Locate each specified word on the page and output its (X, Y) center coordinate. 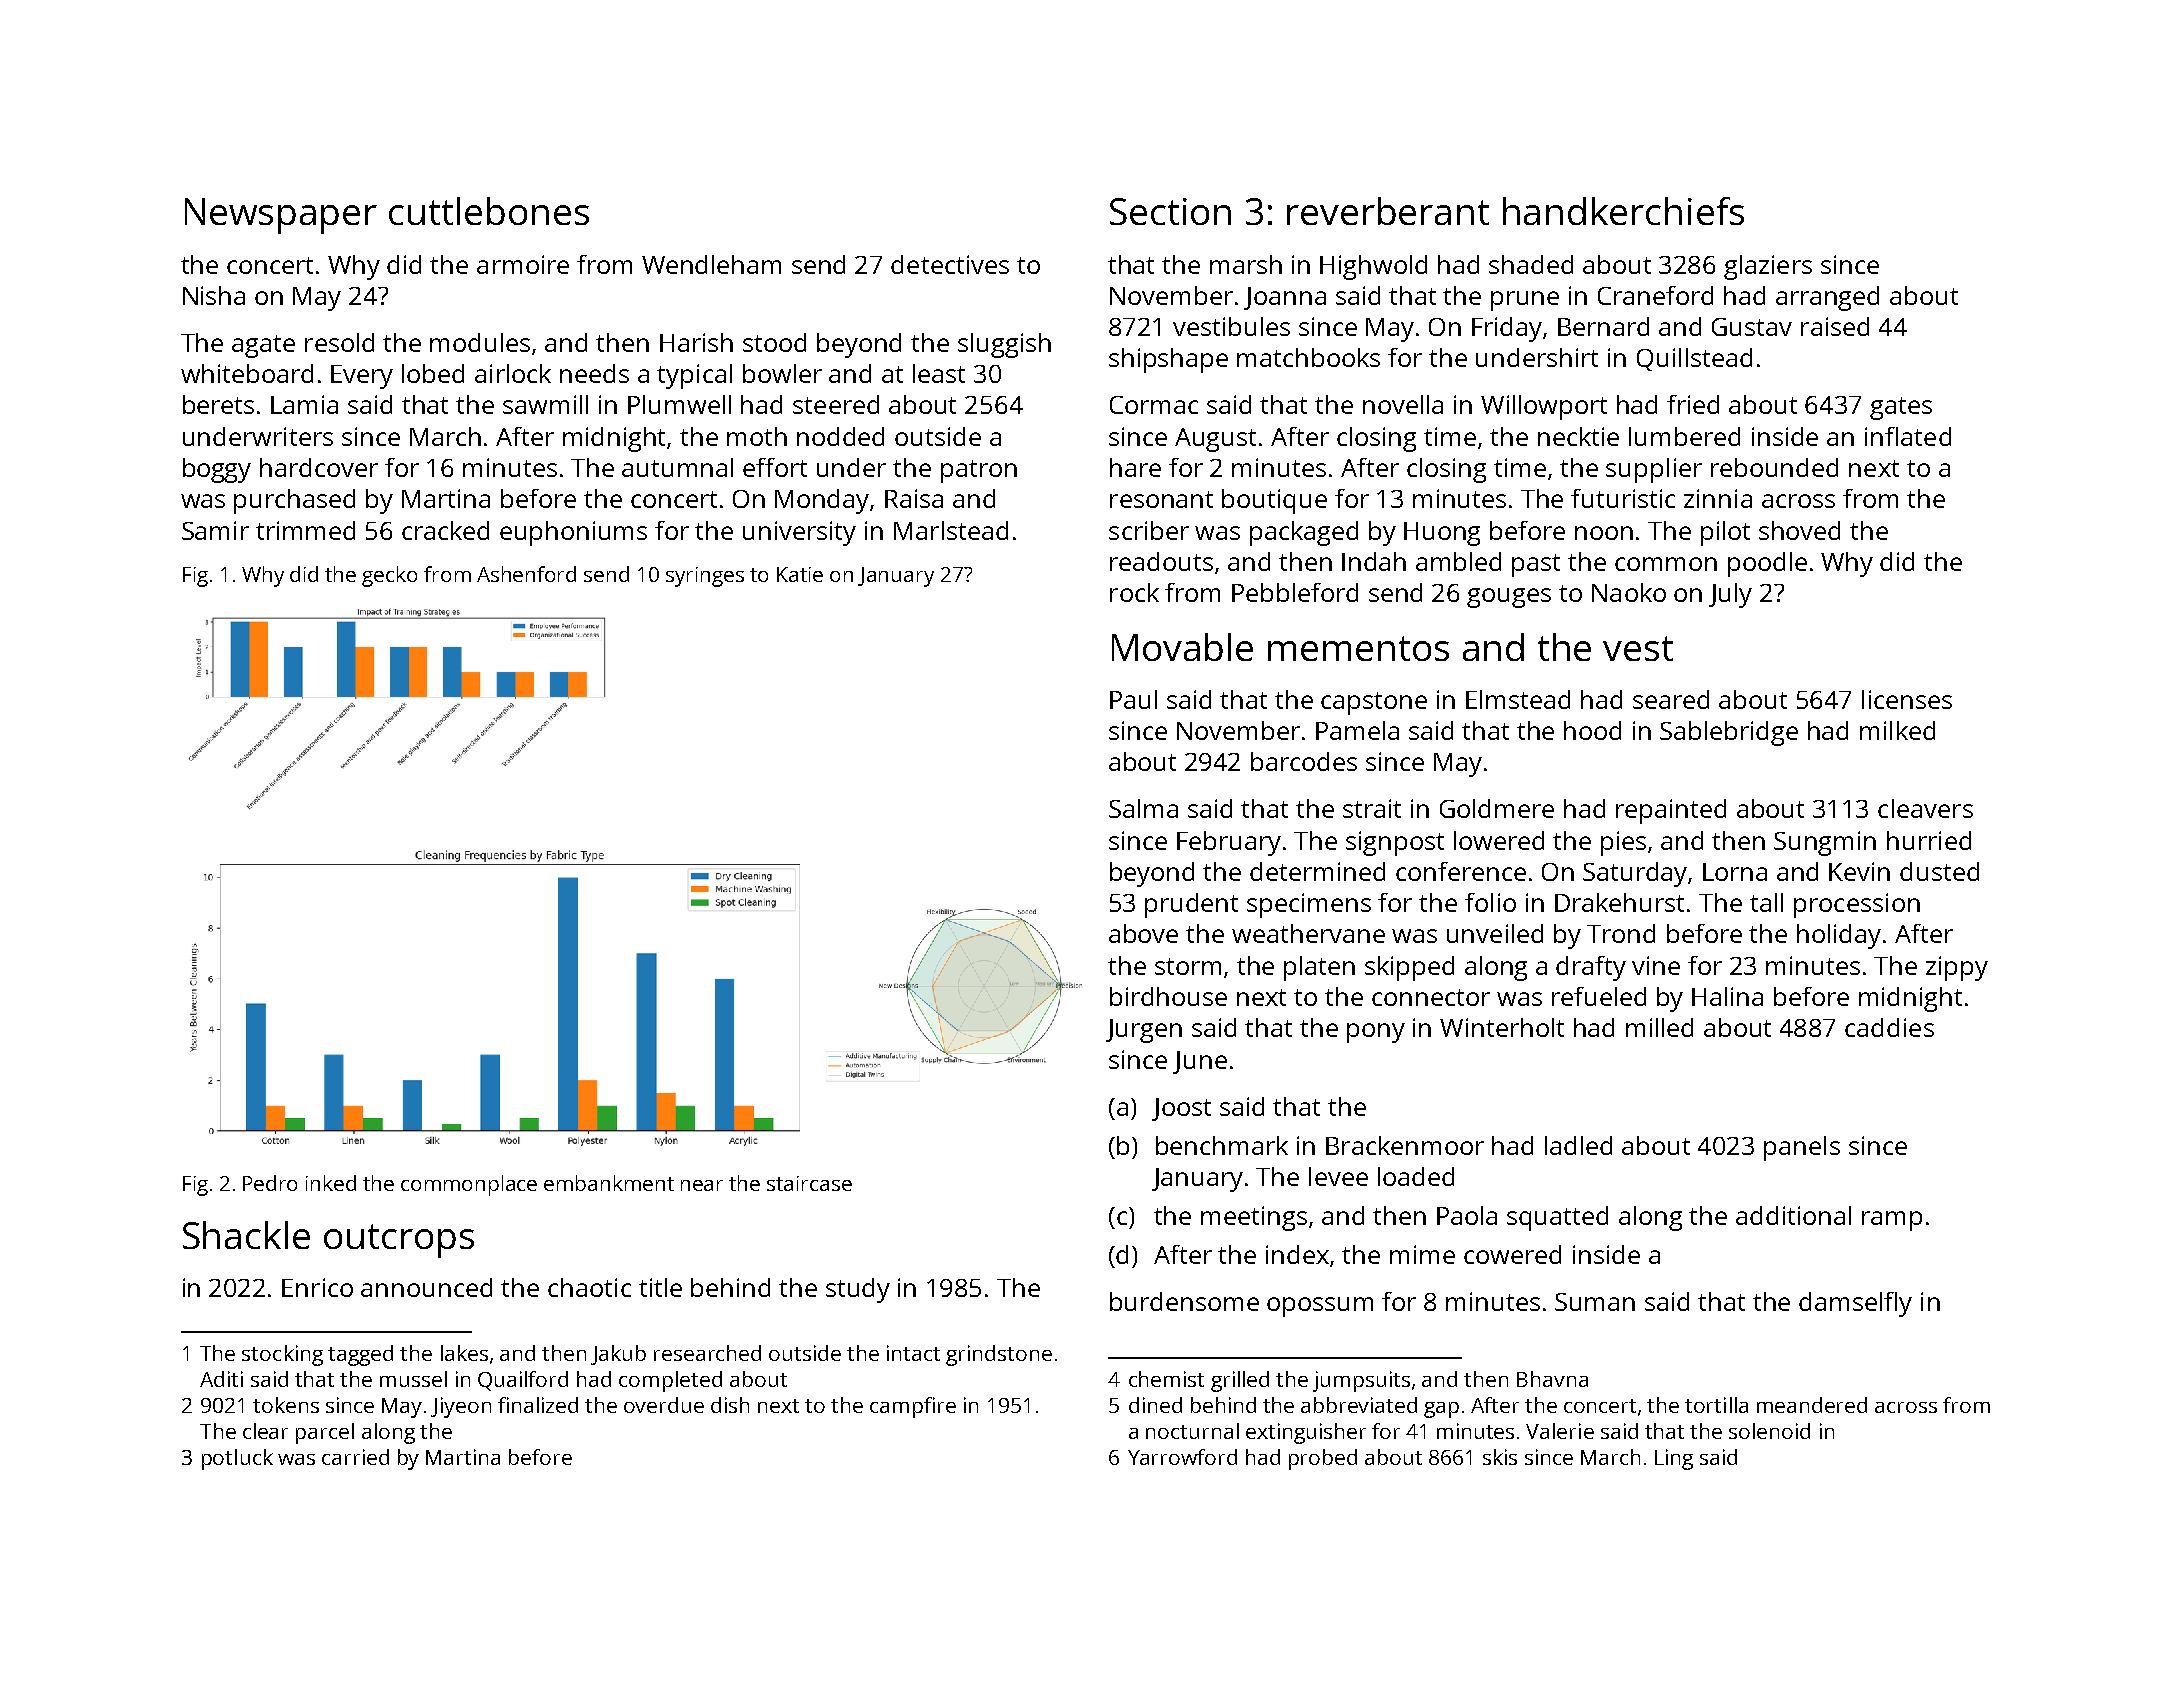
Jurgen (1144, 1031)
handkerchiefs (1623, 211)
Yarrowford (1182, 1457)
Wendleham (711, 264)
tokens (286, 1405)
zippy (1957, 968)
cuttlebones (489, 211)
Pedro (270, 1183)
